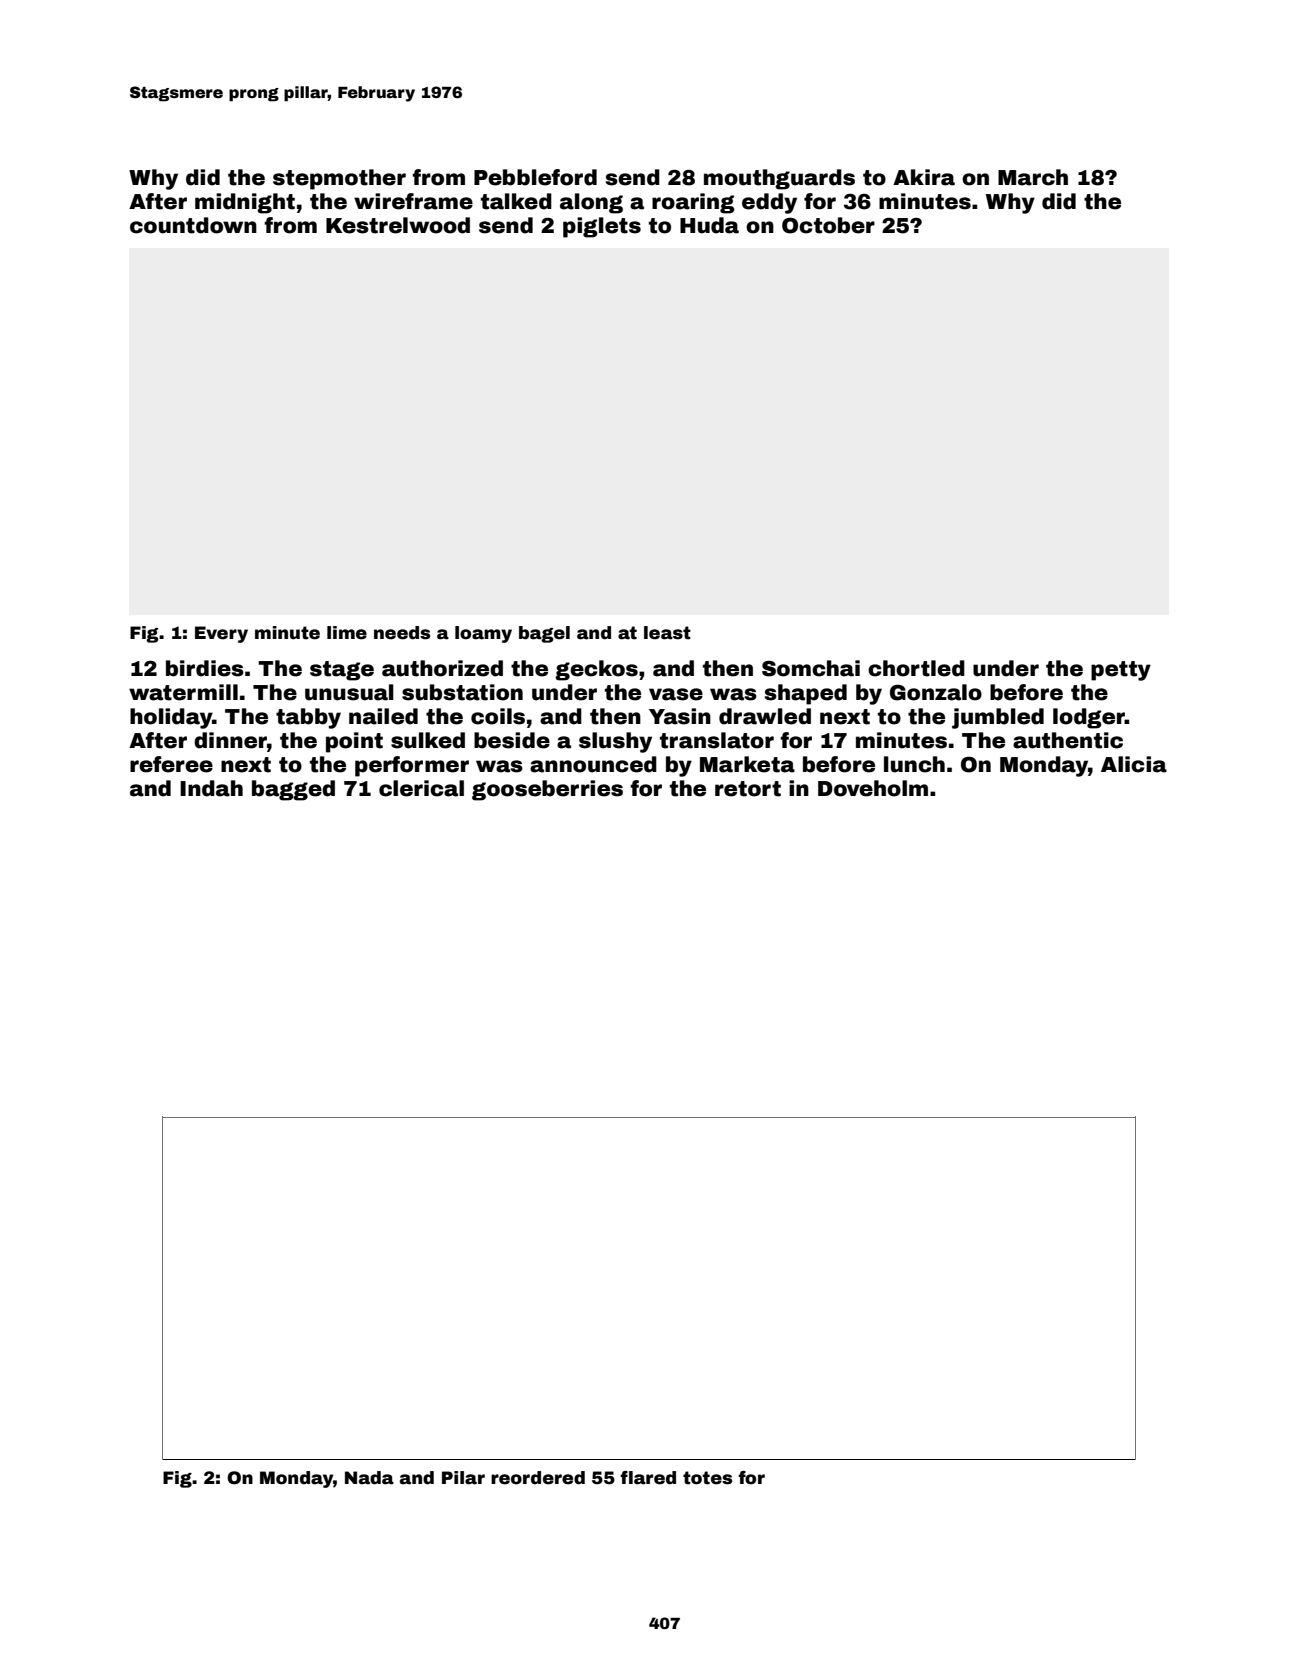 The width and height of the screenshot is (1298, 1680). I want to click on Indah, so click(211, 788).
